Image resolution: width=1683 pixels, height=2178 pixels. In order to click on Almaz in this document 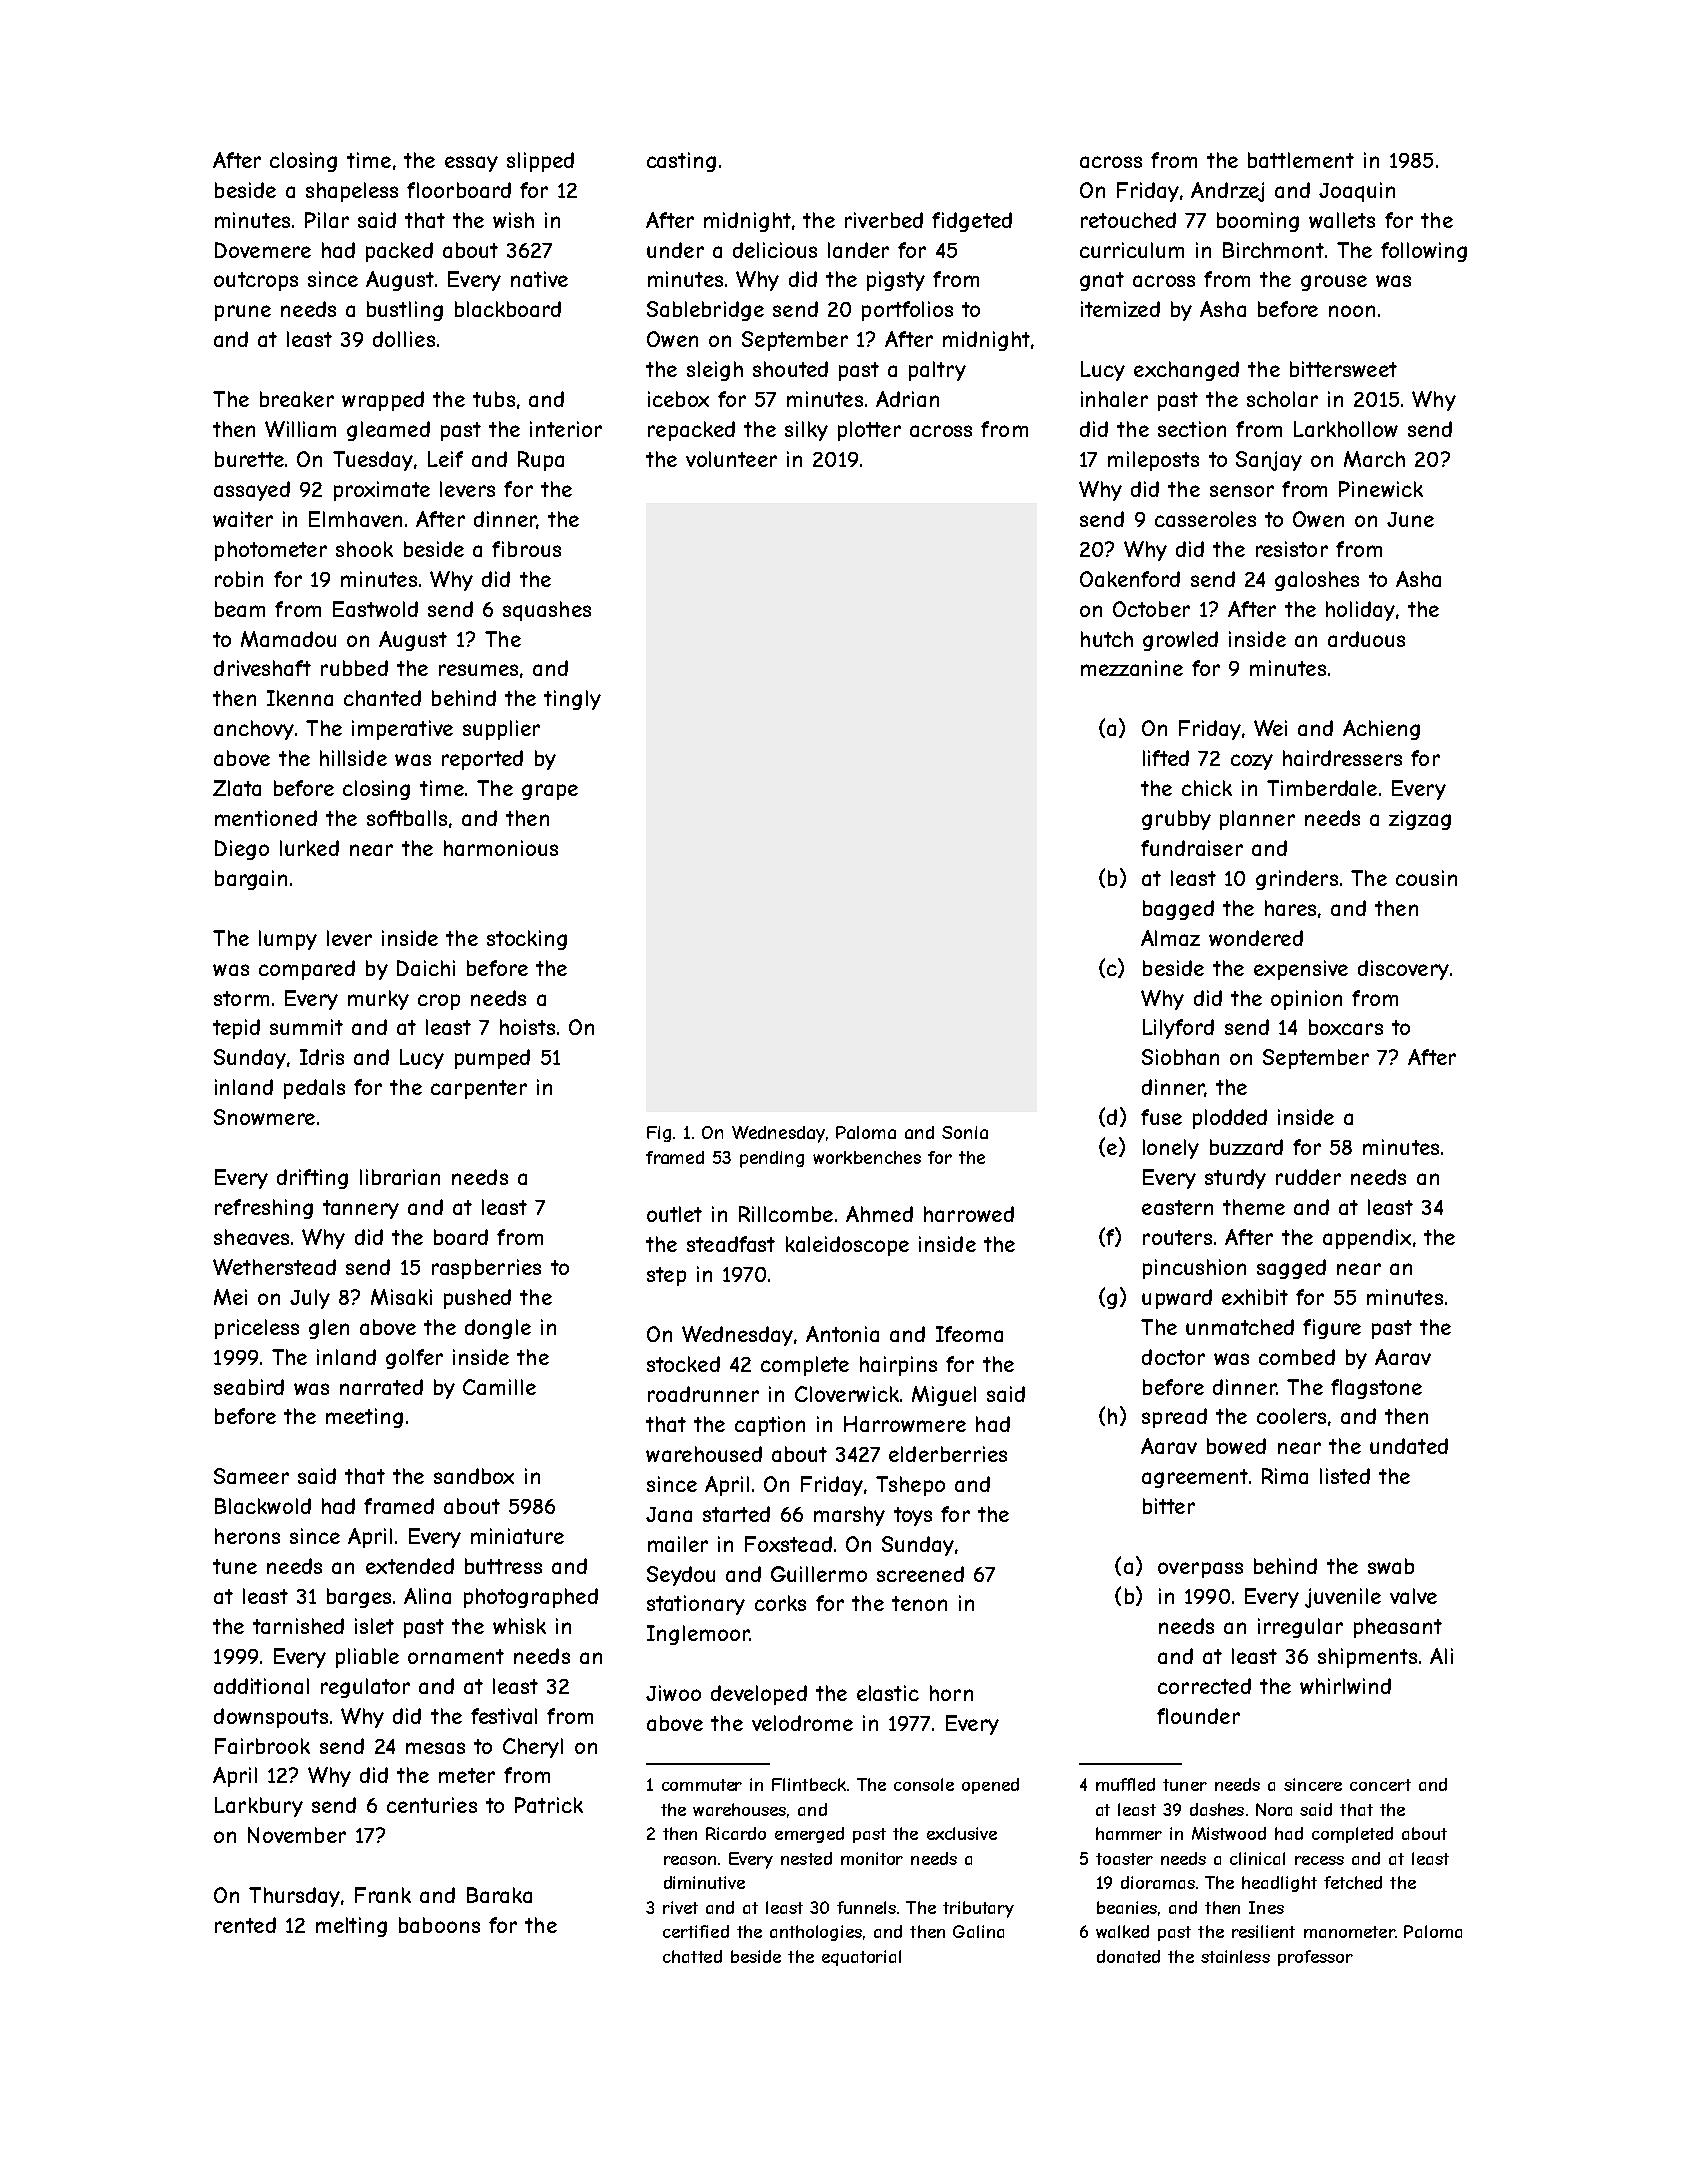, I will do `click(1170, 938)`.
